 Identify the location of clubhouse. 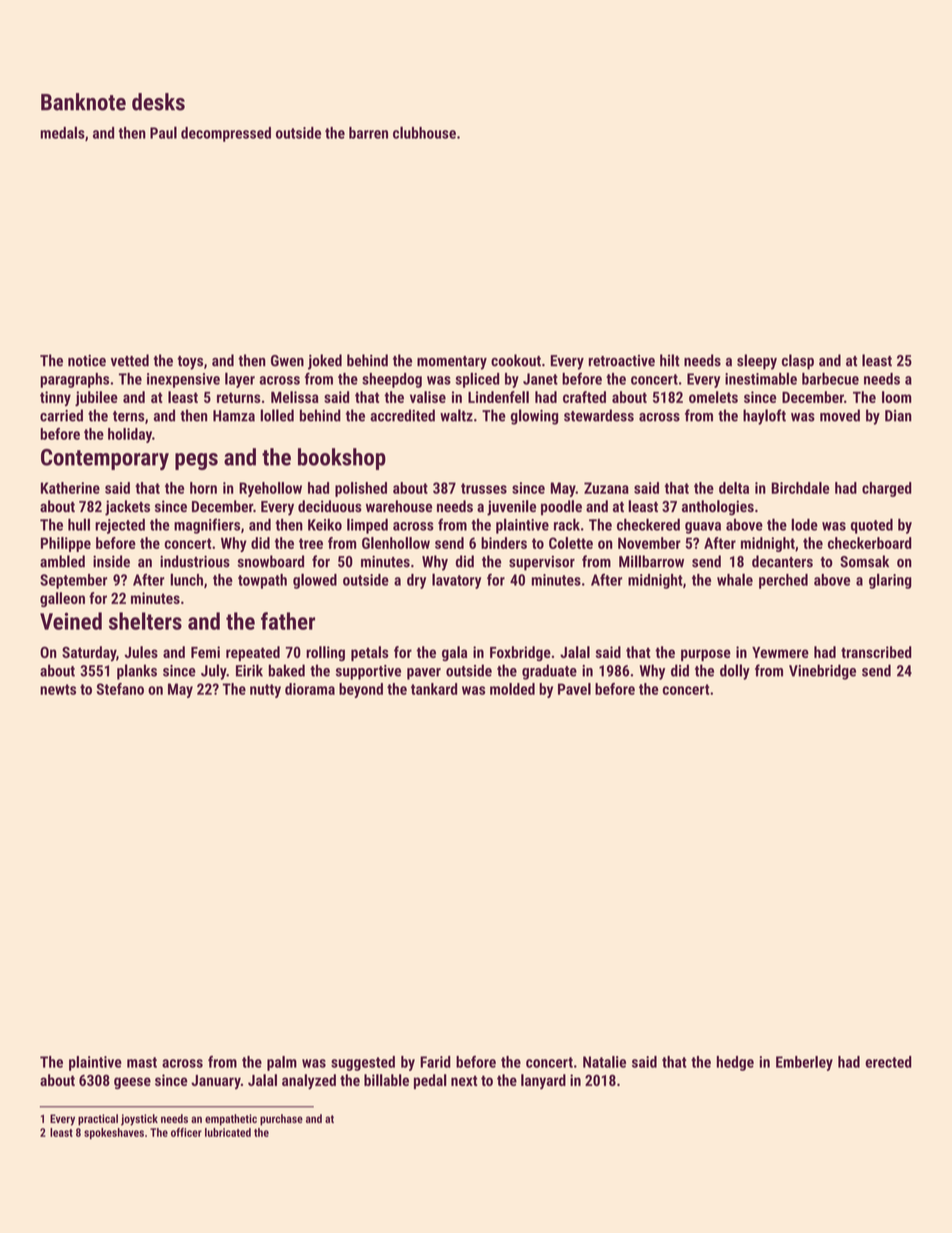
(424, 132).
